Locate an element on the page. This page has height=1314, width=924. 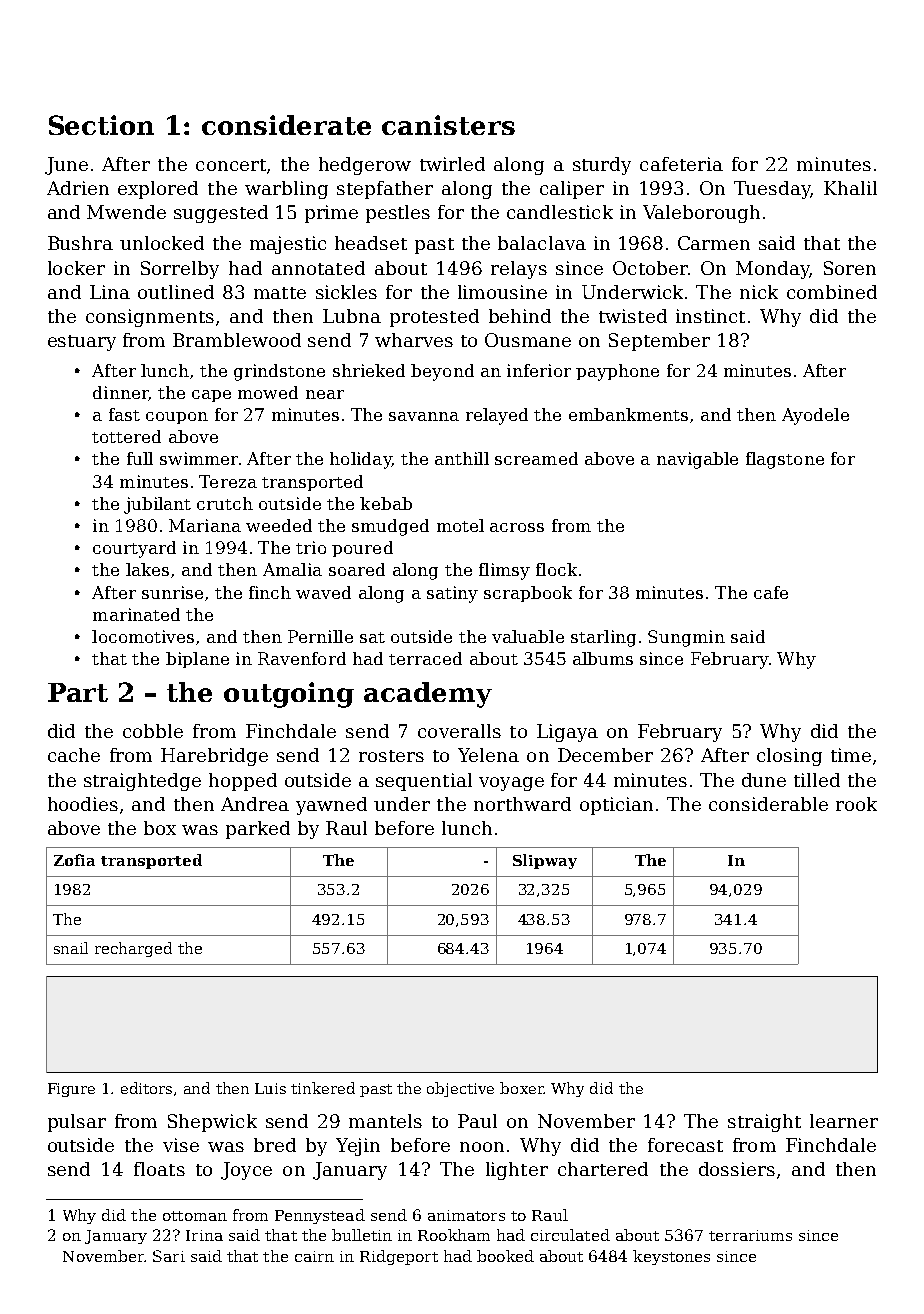
navigable is located at coordinates (697, 460).
